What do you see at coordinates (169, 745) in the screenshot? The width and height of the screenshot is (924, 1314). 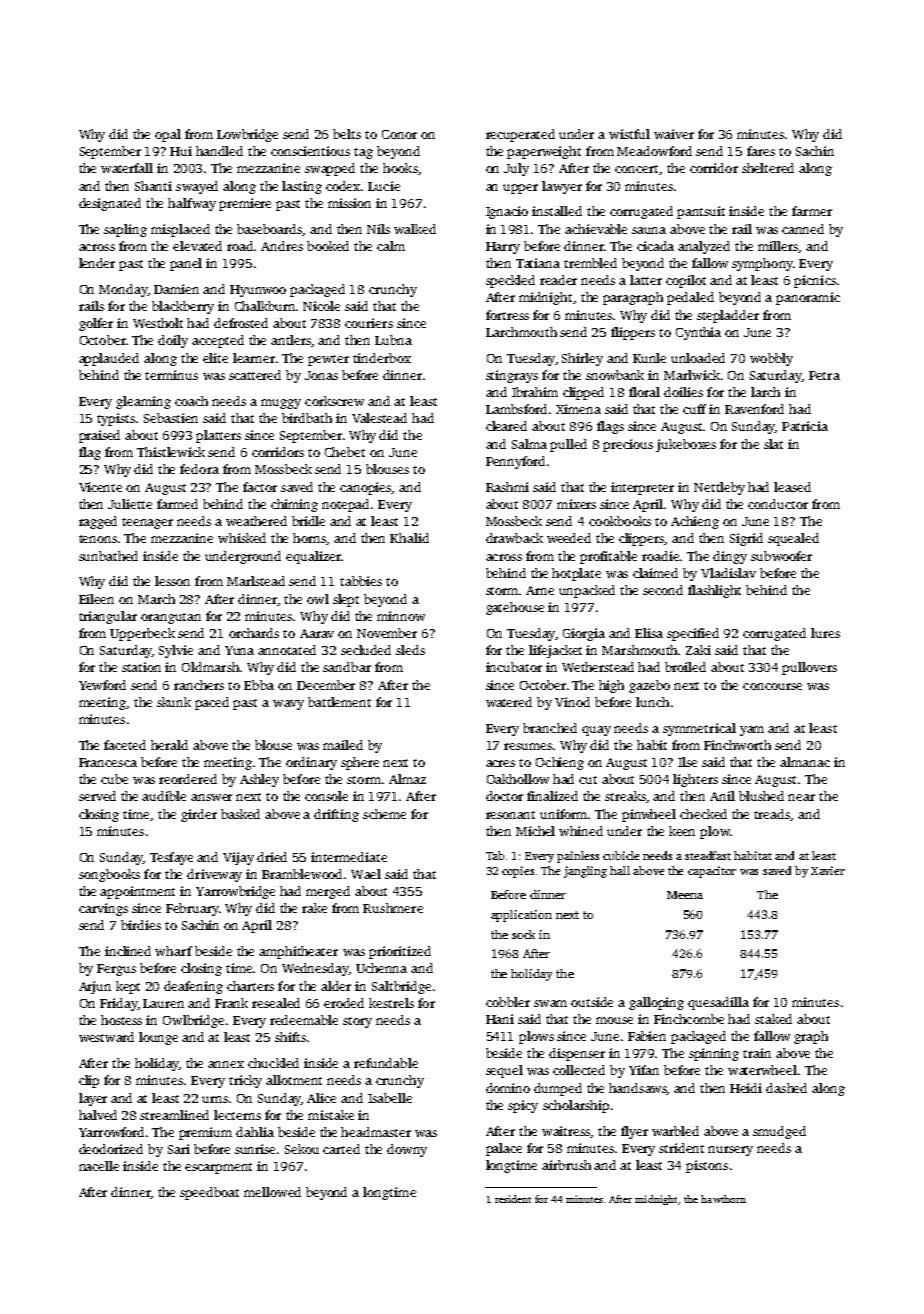 I see `herald` at bounding box center [169, 745].
